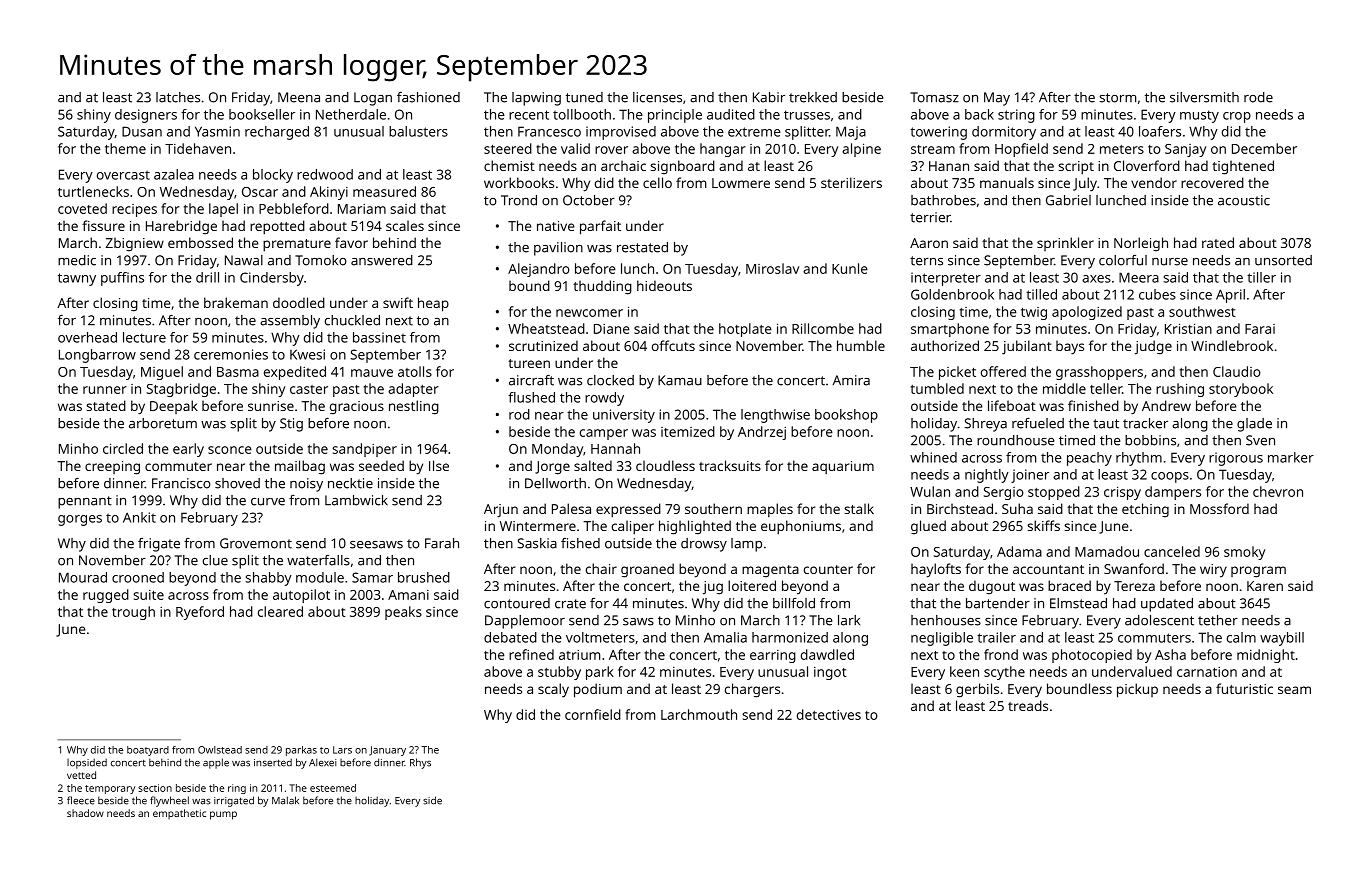  I want to click on middle, so click(1064, 388).
